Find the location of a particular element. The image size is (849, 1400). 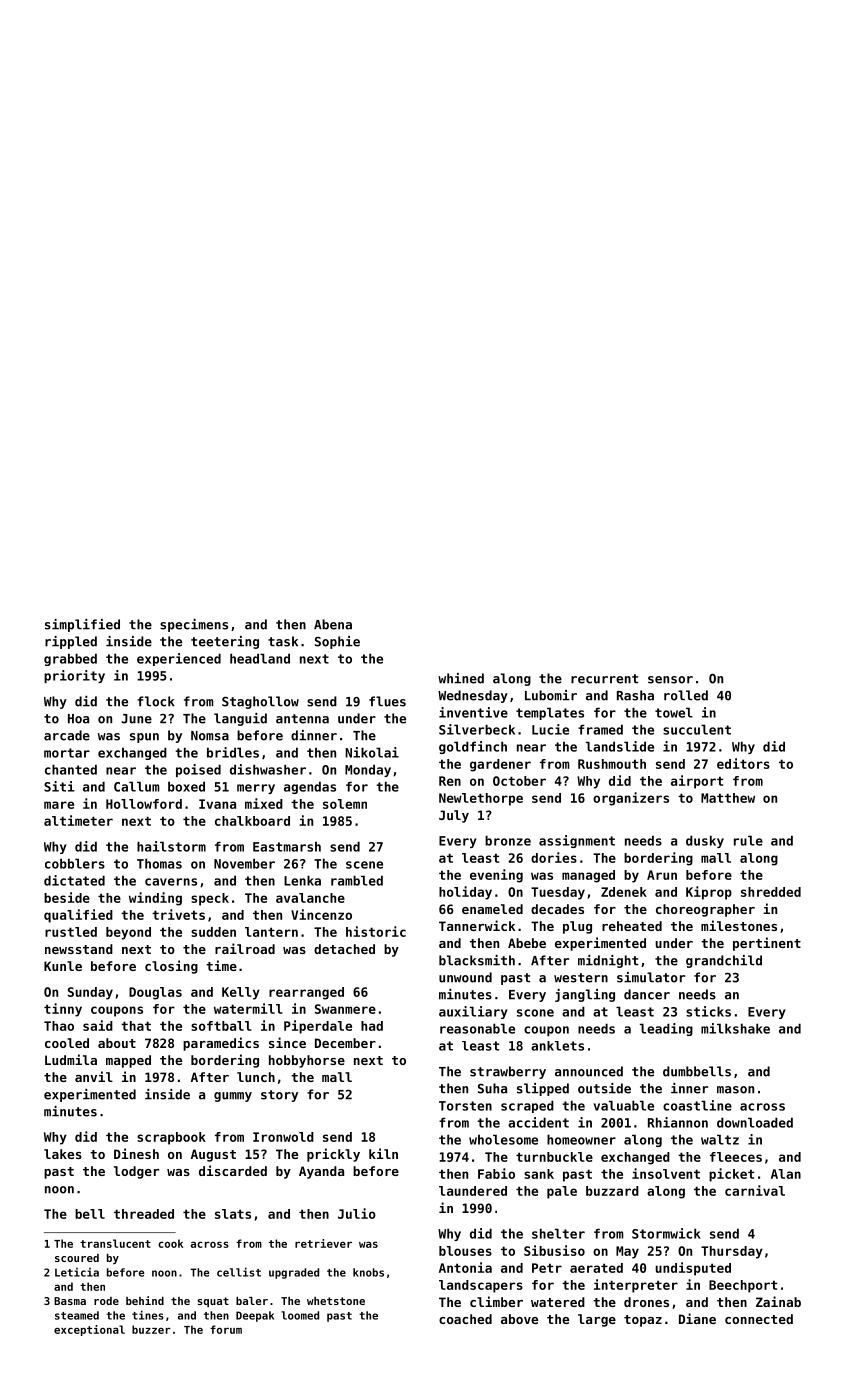

cellist is located at coordinates (239, 1272).
